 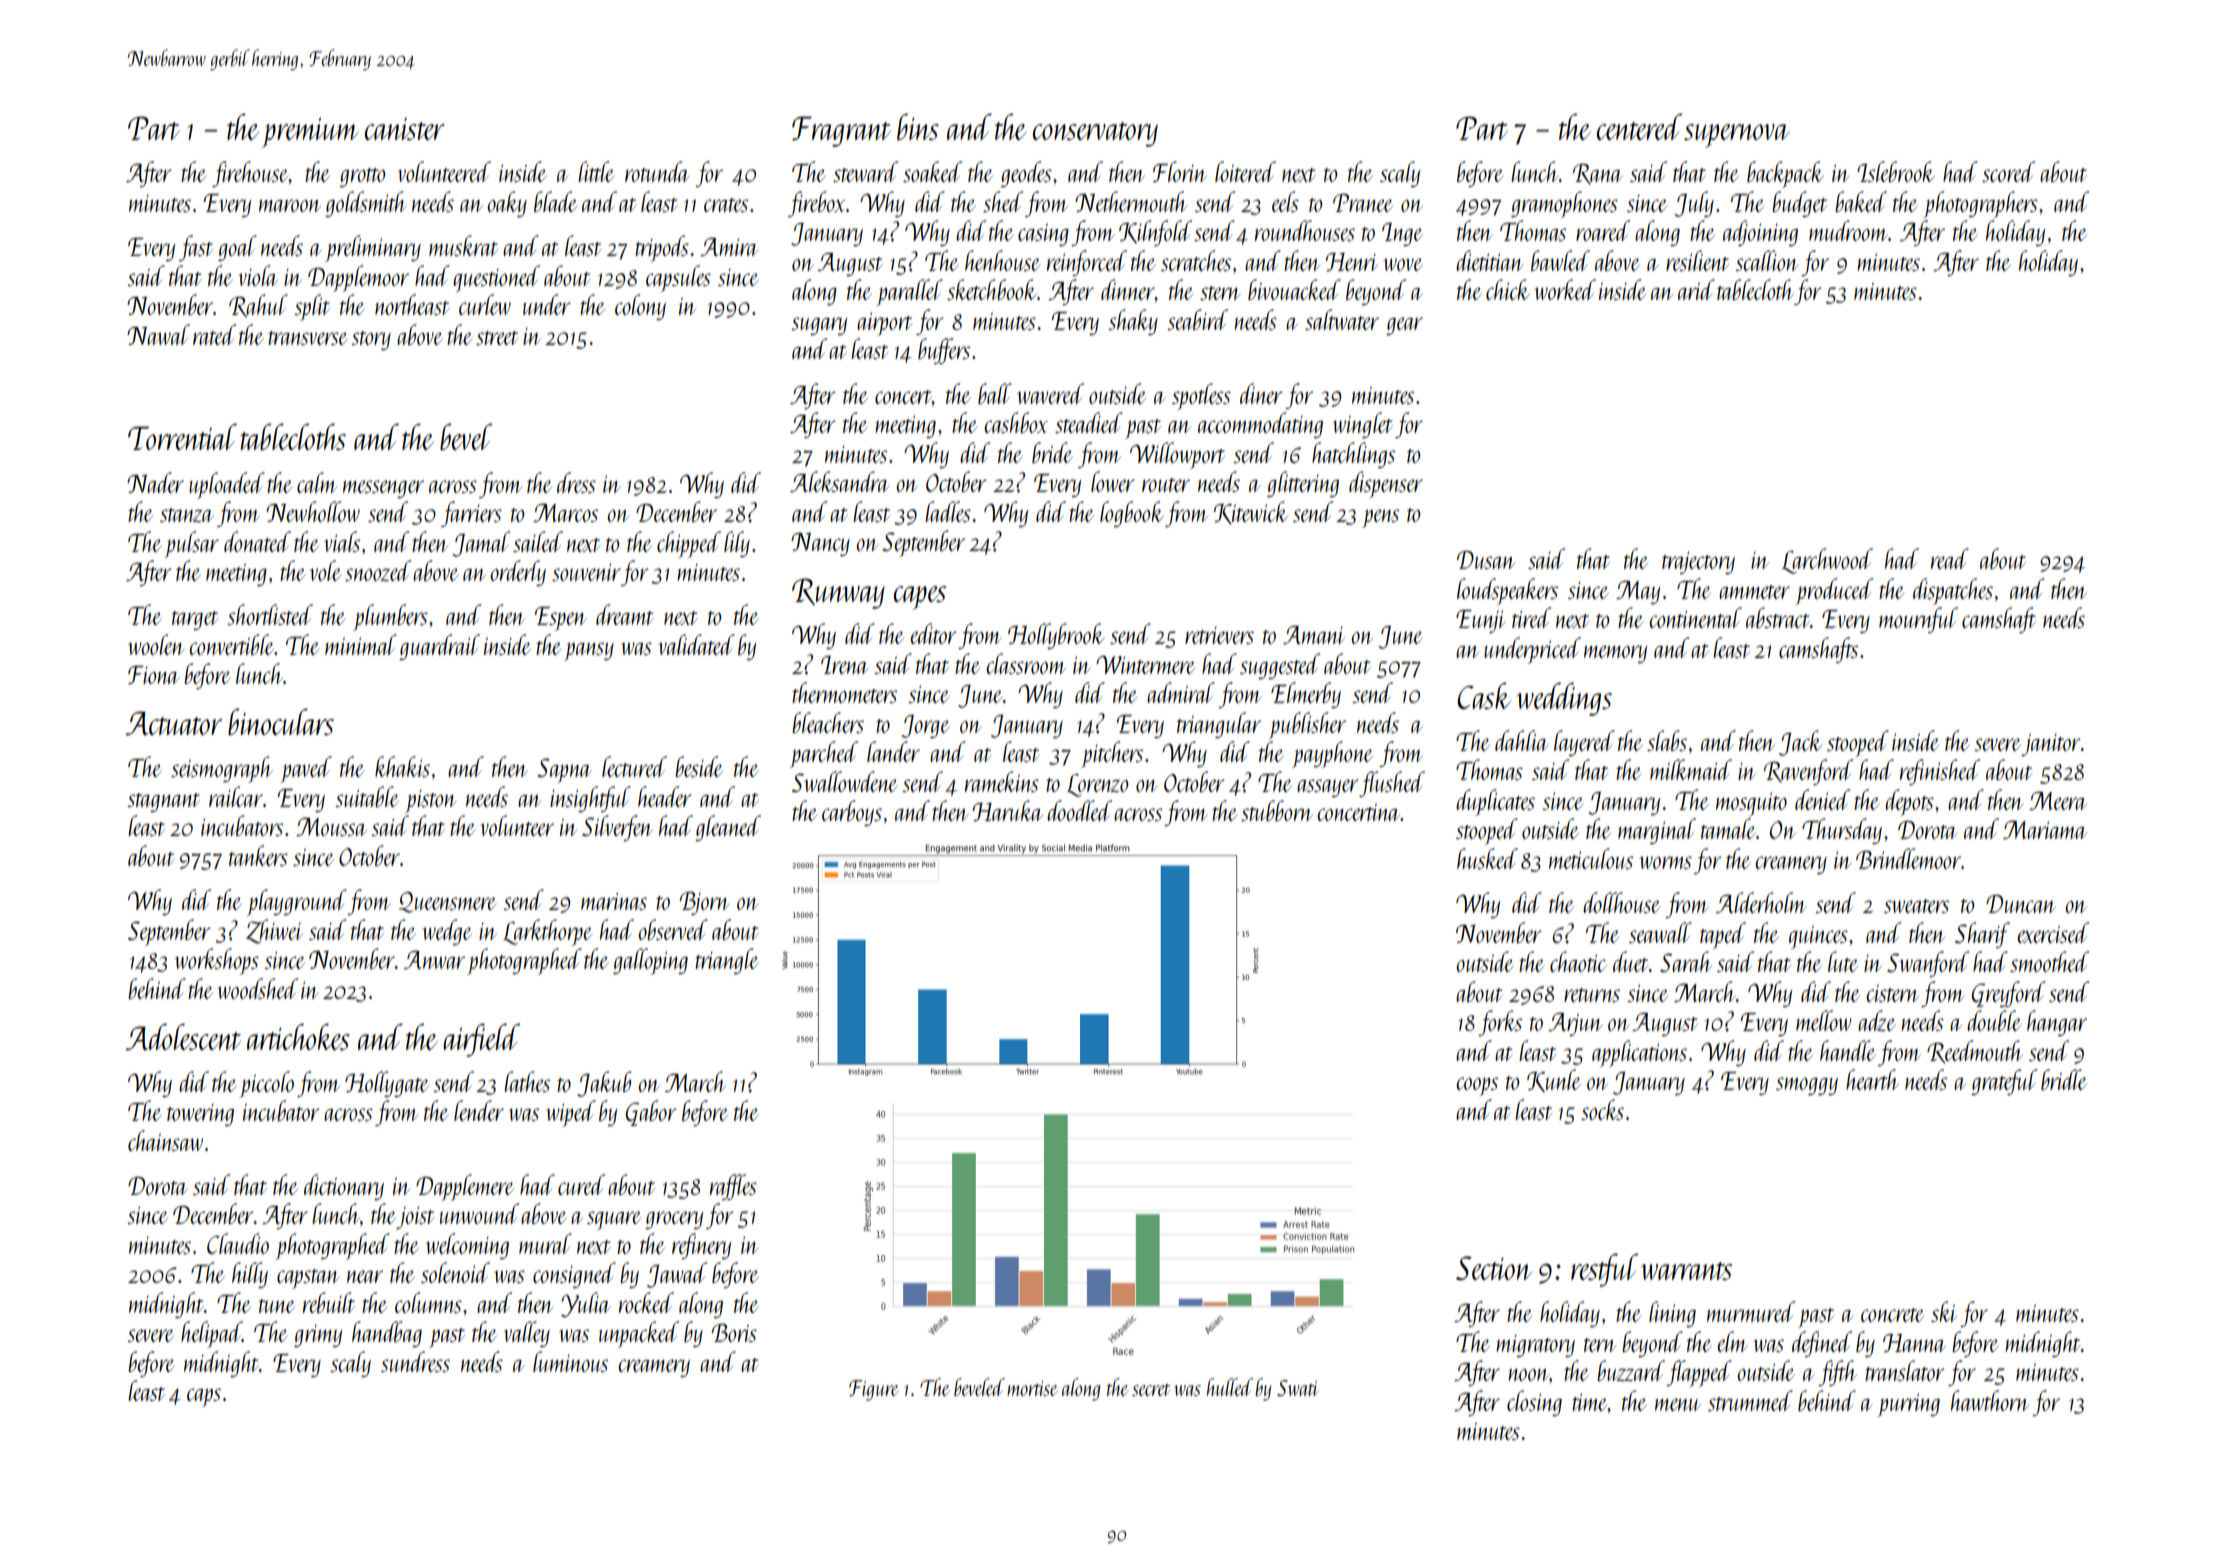 I want to click on murmured, so click(x=1751, y=1311).
